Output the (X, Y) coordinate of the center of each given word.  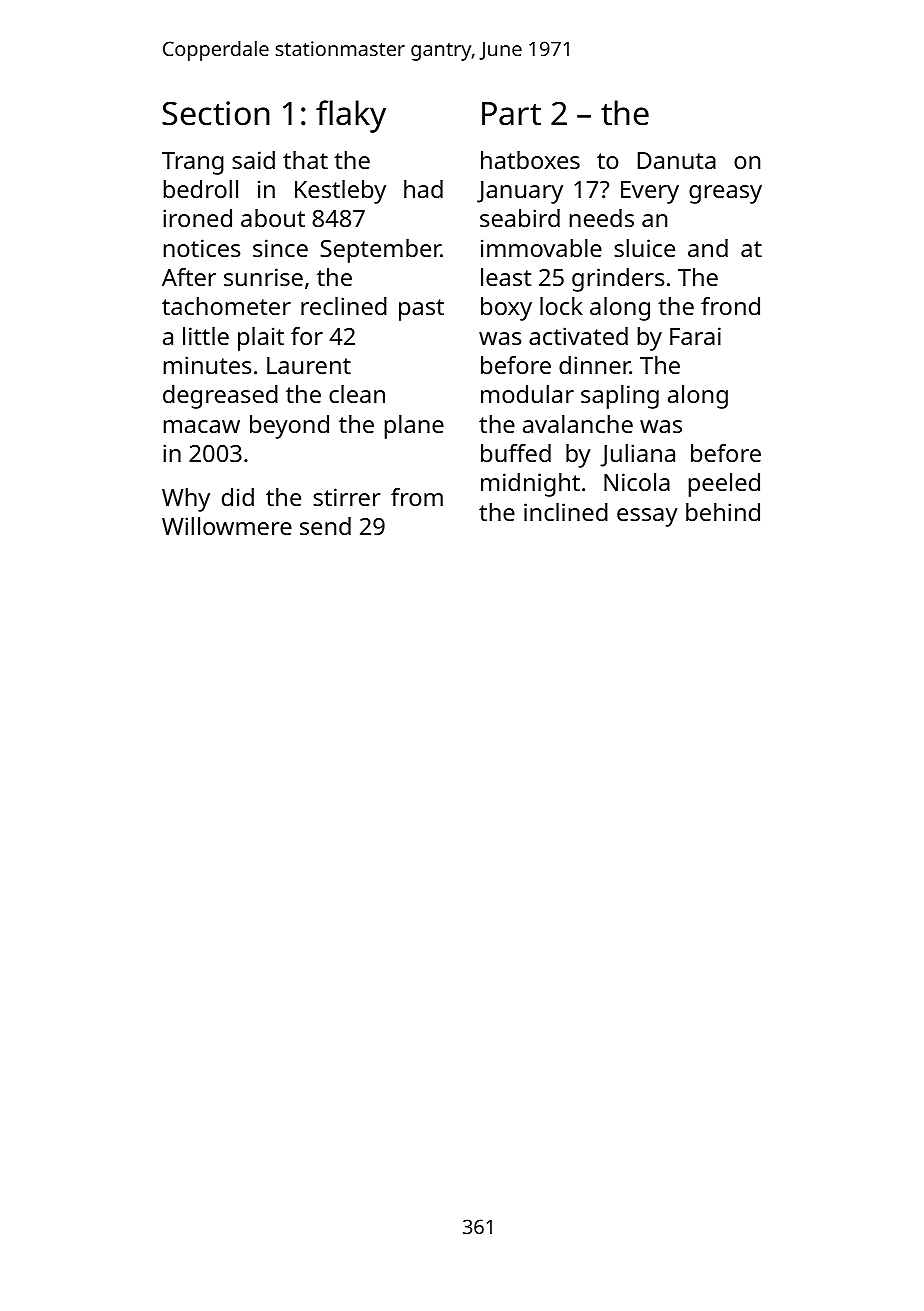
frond (730, 306)
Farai (695, 336)
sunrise (263, 277)
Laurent (309, 365)
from (417, 497)
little (206, 336)
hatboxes (530, 160)
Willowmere (227, 526)
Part (511, 114)
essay (647, 517)
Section (216, 113)
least (506, 277)
